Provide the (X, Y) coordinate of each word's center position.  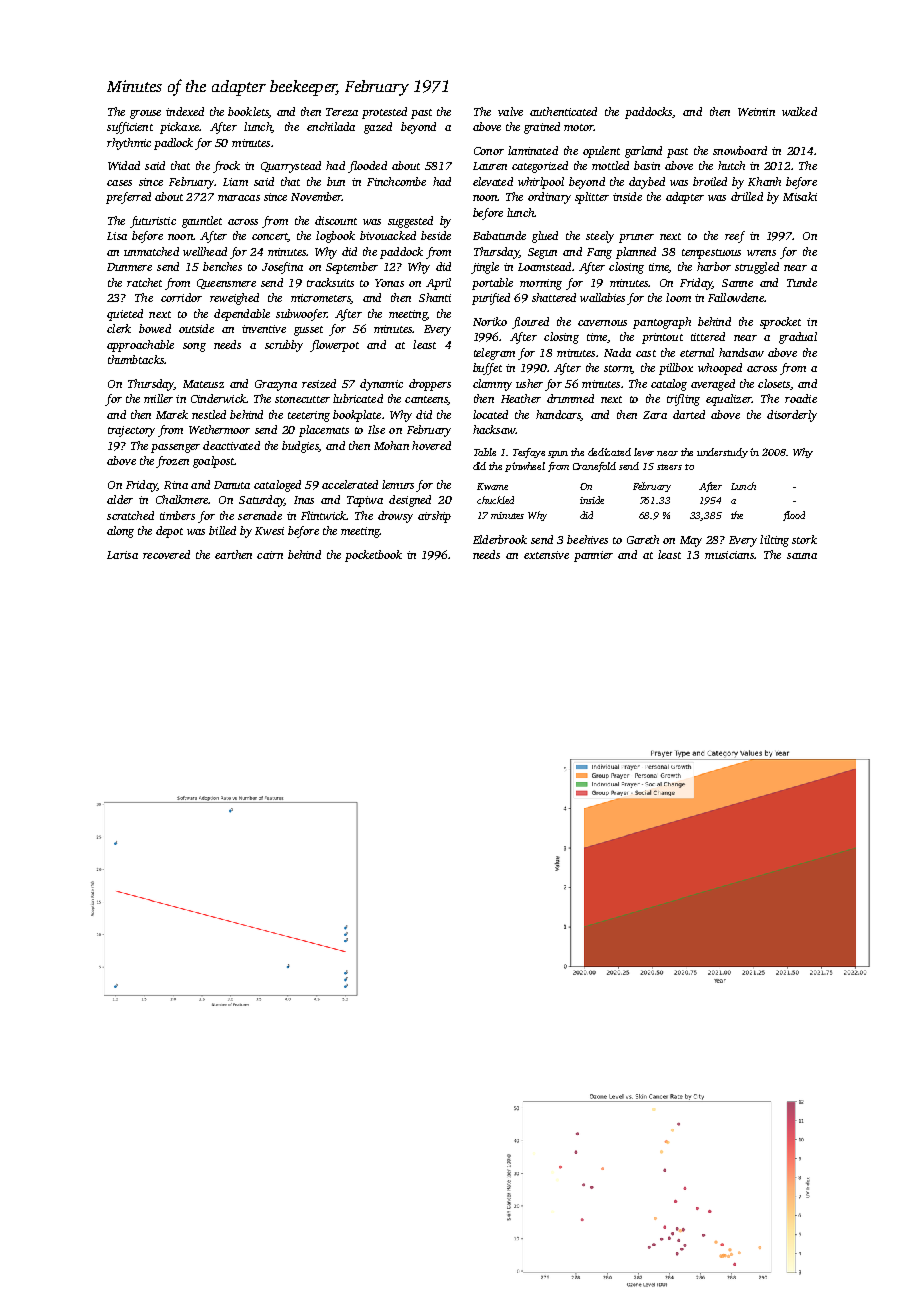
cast (646, 353)
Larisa (122, 555)
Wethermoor (219, 429)
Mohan (391, 445)
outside (196, 328)
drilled (747, 196)
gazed (378, 128)
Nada (617, 352)
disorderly (792, 416)
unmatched (151, 251)
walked (799, 111)
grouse (145, 114)
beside (436, 235)
